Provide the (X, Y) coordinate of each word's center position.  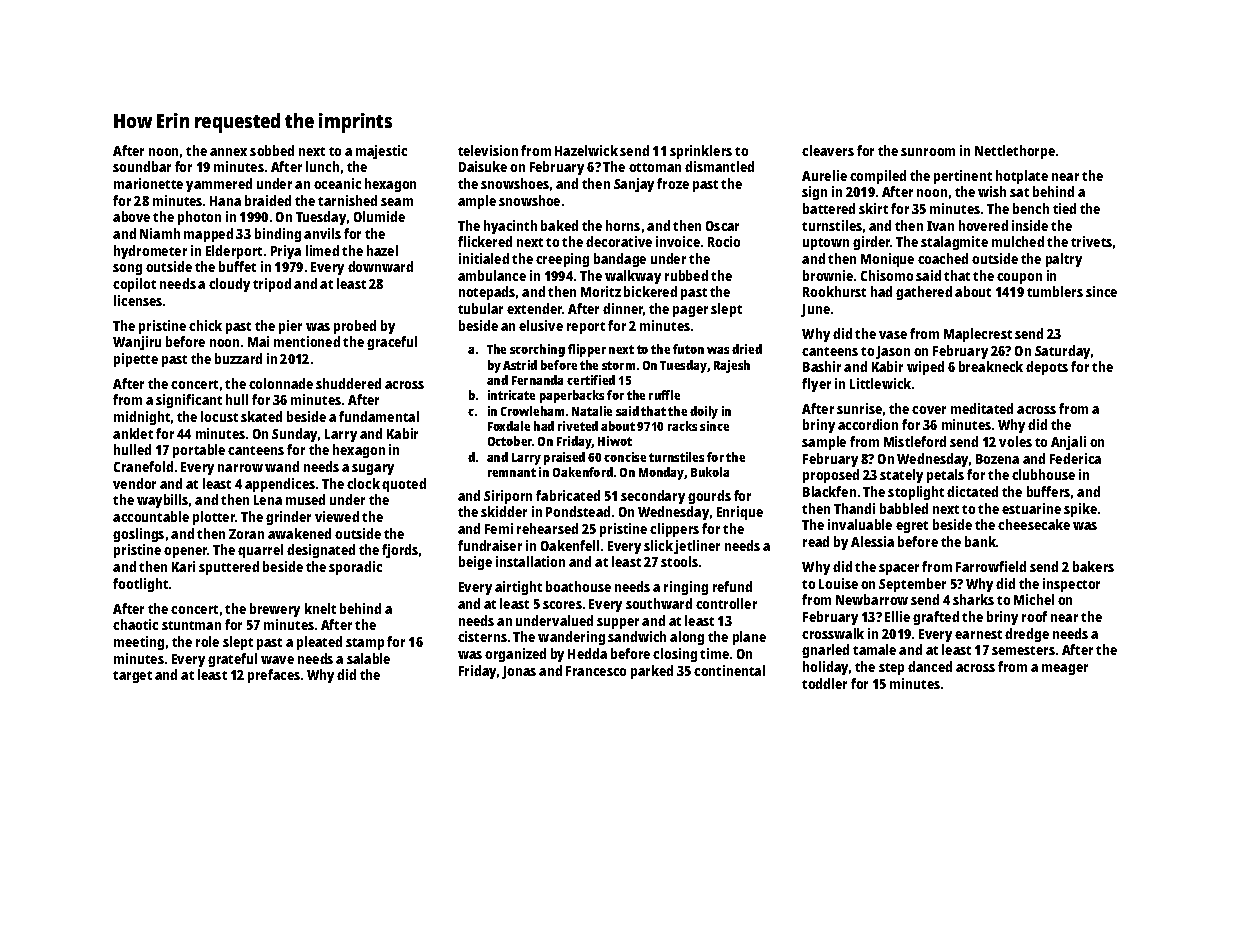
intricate (511, 395)
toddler (824, 683)
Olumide (379, 216)
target (132, 677)
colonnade (281, 383)
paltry (1064, 260)
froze (673, 183)
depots (1047, 368)
